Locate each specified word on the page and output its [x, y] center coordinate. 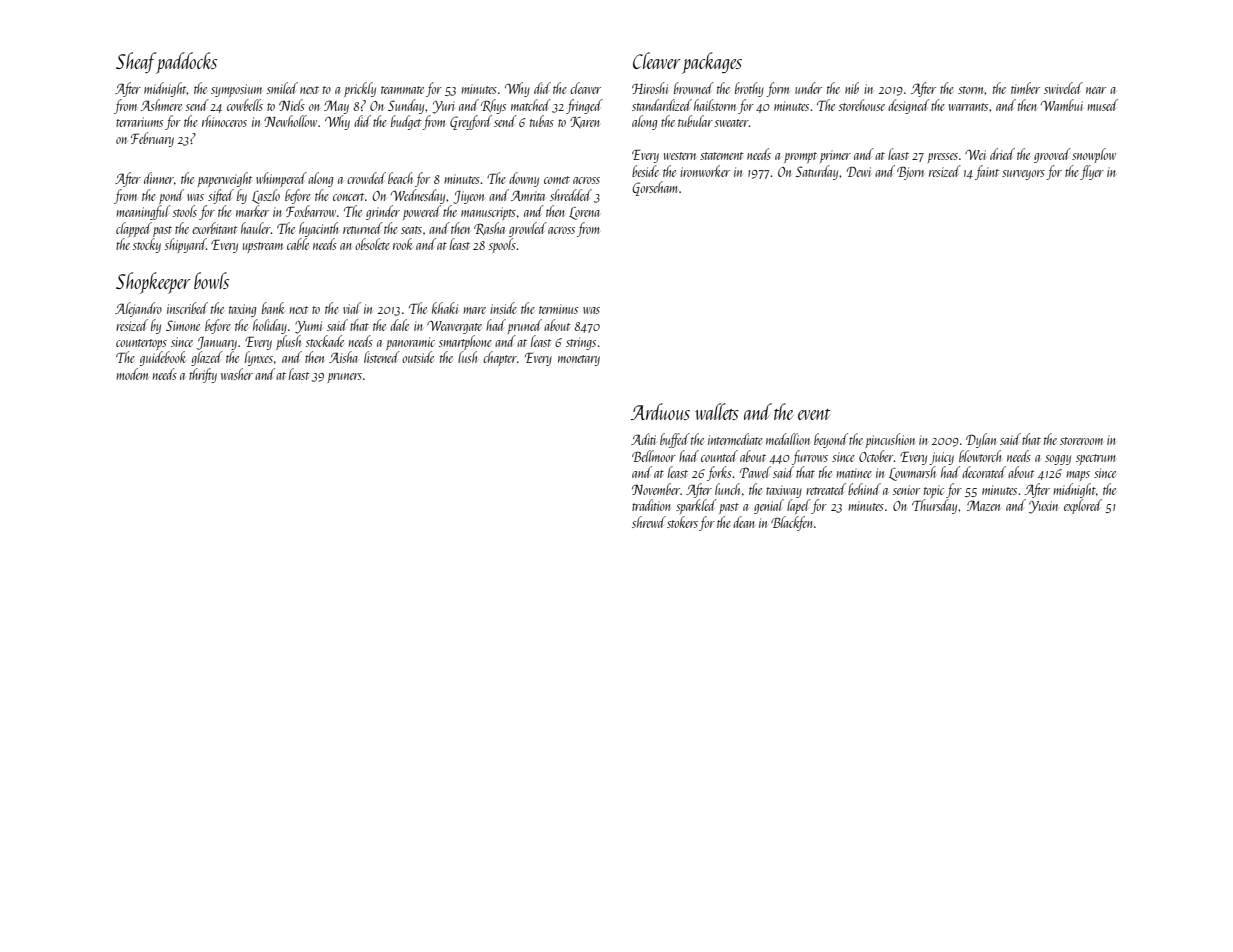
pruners [344, 378]
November [656, 489]
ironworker [705, 171]
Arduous [660, 411]
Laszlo [266, 196]
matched [531, 105]
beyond [831, 440]
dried [1002, 154]
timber [1025, 88]
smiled [282, 88]
